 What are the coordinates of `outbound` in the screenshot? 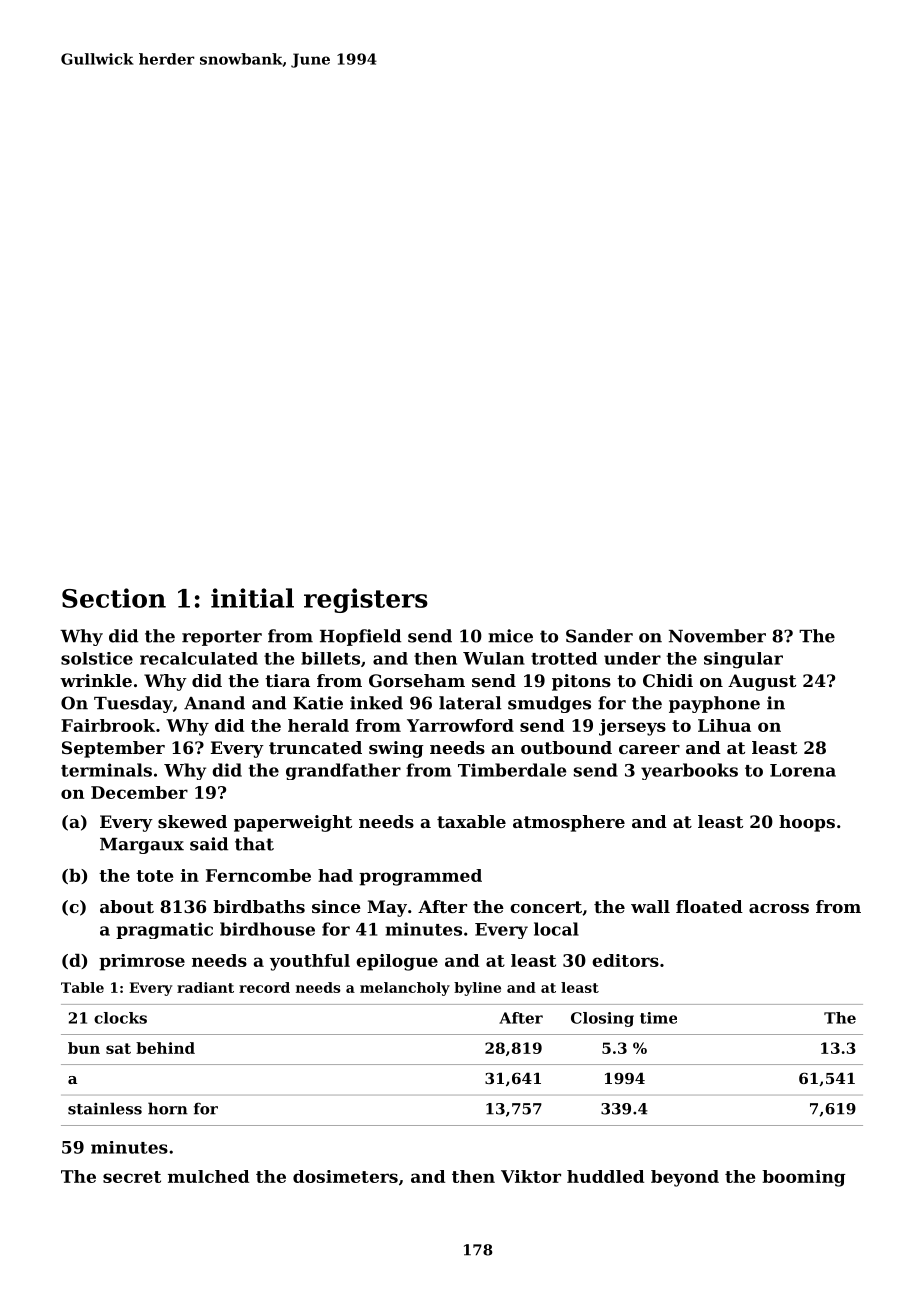 It's located at (566, 747).
